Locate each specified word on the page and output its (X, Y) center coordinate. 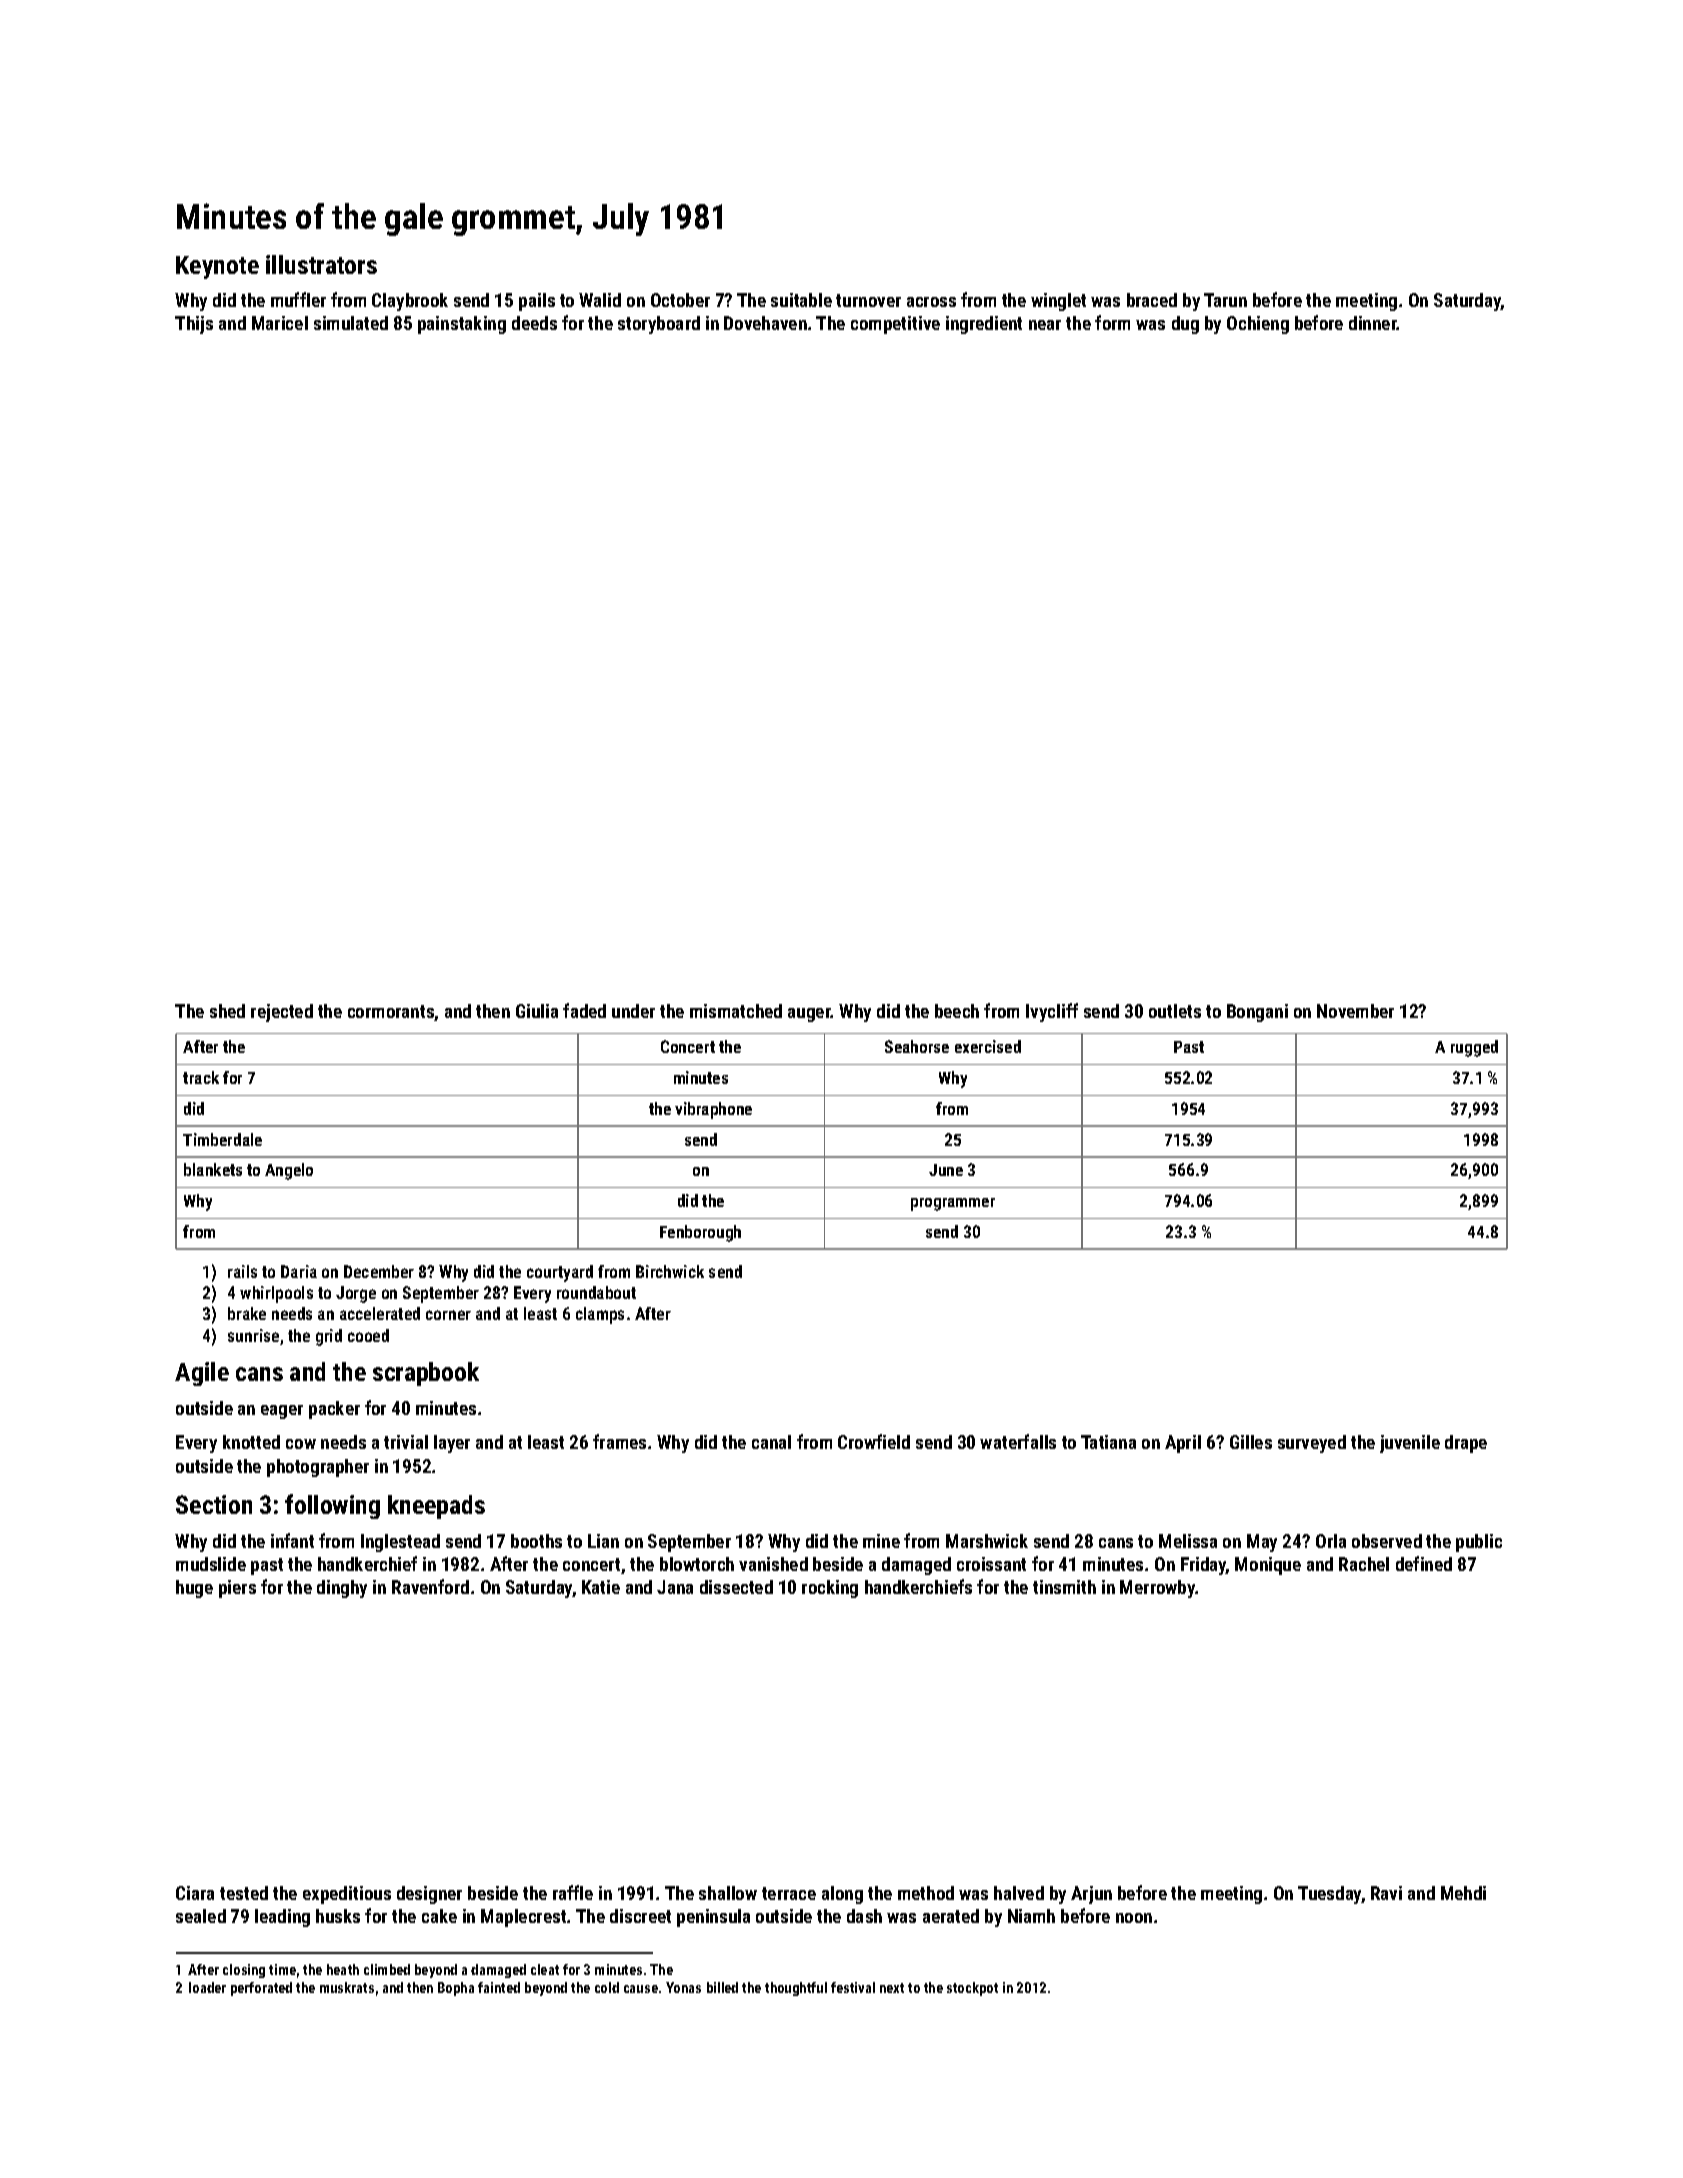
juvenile (1410, 1444)
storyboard (659, 325)
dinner (1373, 323)
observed (1387, 1541)
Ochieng (1258, 325)
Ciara (195, 1893)
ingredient (984, 325)
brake (247, 1313)
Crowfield (874, 1441)
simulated (351, 323)
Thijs (194, 325)
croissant (991, 1564)
